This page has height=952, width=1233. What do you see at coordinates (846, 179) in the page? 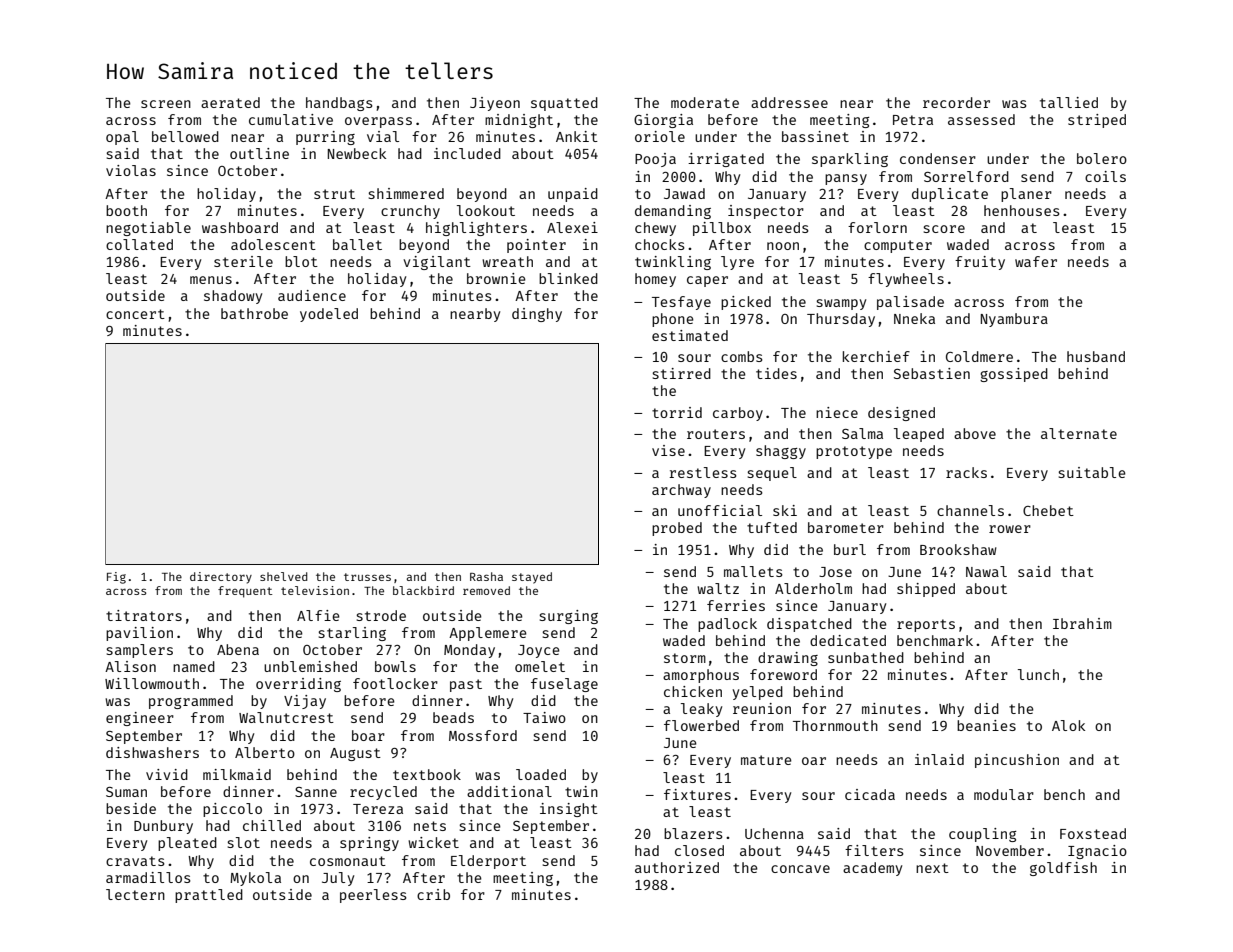
I see `pansy` at bounding box center [846, 179].
